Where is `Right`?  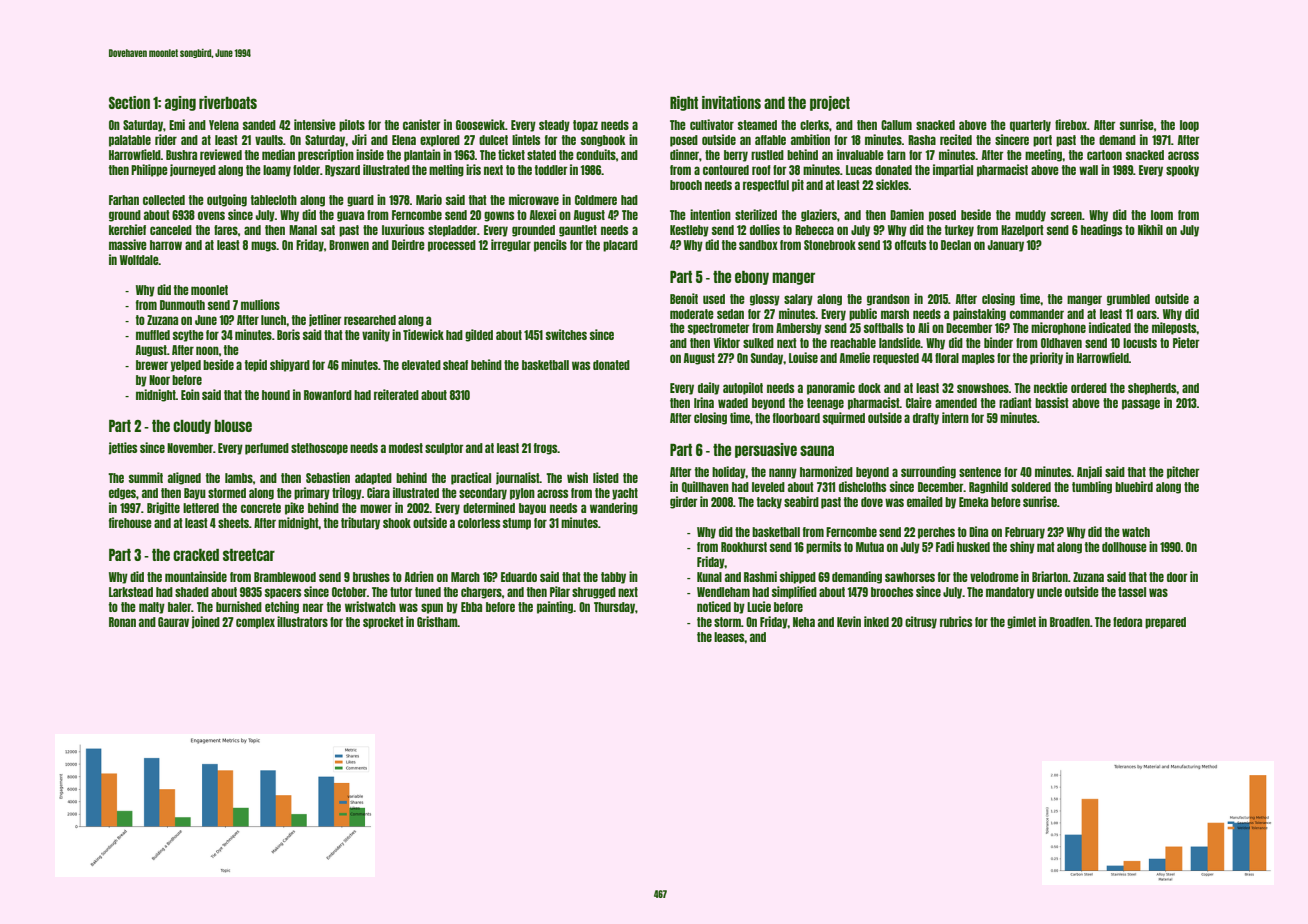
Right is located at coordinates (684, 103).
